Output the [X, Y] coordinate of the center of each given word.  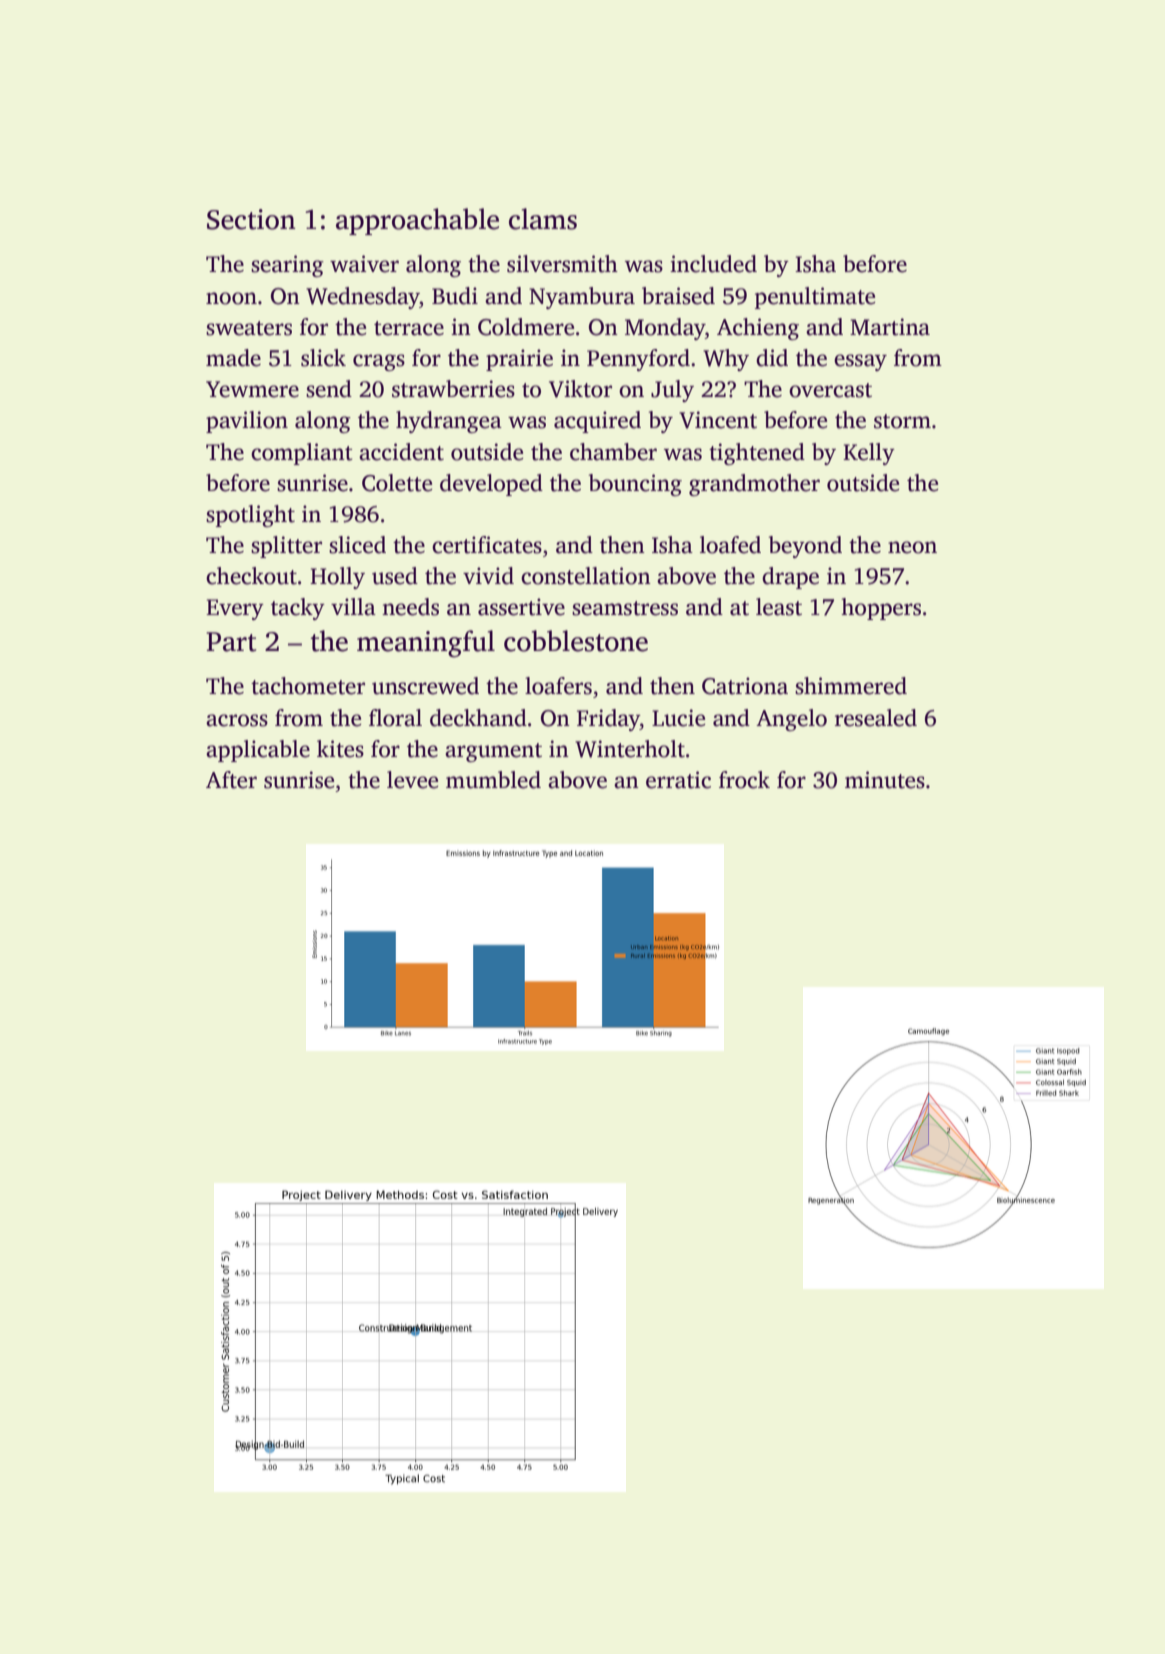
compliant [301, 454]
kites [340, 749]
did [772, 358]
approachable [417, 221]
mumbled [493, 780]
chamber [613, 452]
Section [251, 219]
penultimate [815, 298]
